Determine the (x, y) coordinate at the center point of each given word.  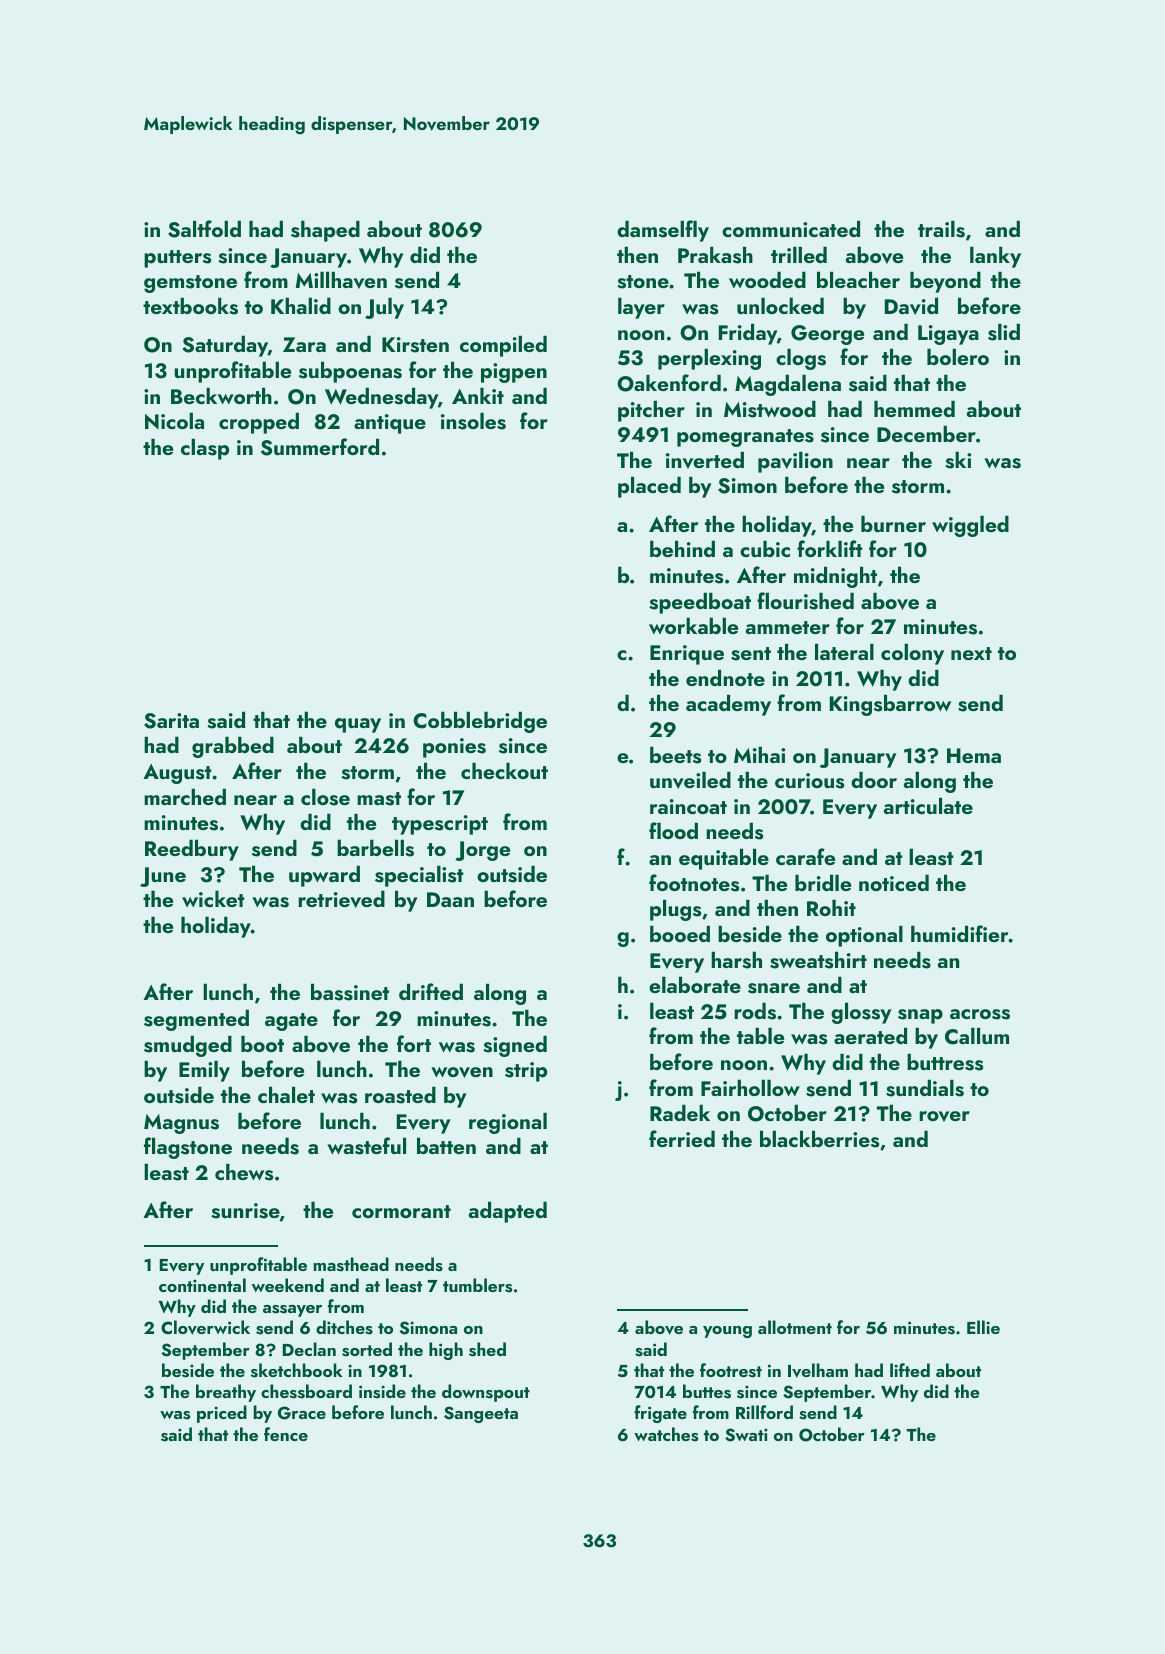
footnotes (694, 883)
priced (222, 1414)
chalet (286, 1094)
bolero (958, 356)
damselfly (663, 231)
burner (893, 523)
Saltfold (204, 229)
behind (682, 548)
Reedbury (192, 850)
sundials (925, 1088)
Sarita (171, 721)
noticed (894, 882)
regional (508, 1123)
